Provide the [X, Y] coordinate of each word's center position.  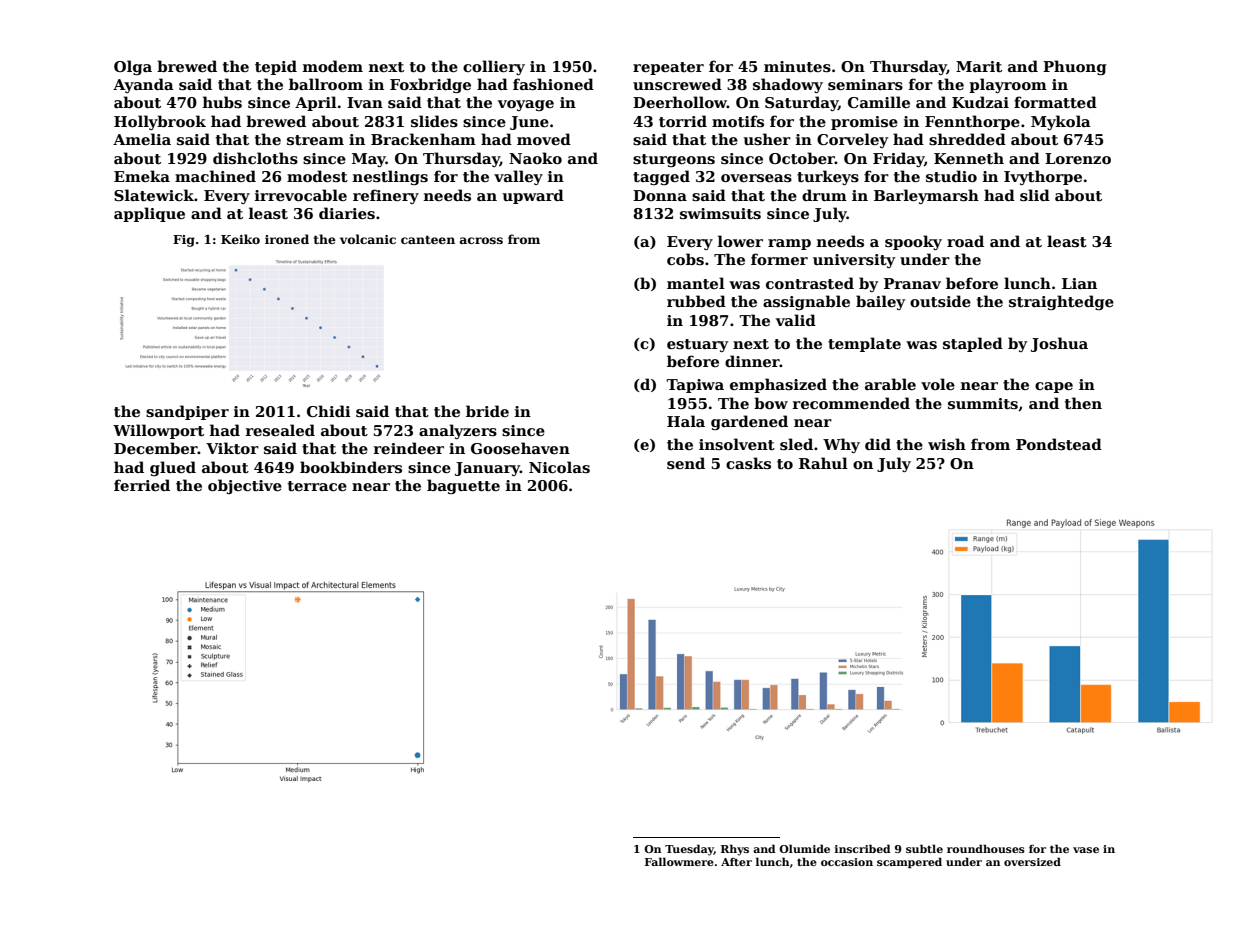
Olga [133, 67]
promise [864, 123]
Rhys [735, 850]
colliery [494, 67]
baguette [463, 486]
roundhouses [986, 848]
